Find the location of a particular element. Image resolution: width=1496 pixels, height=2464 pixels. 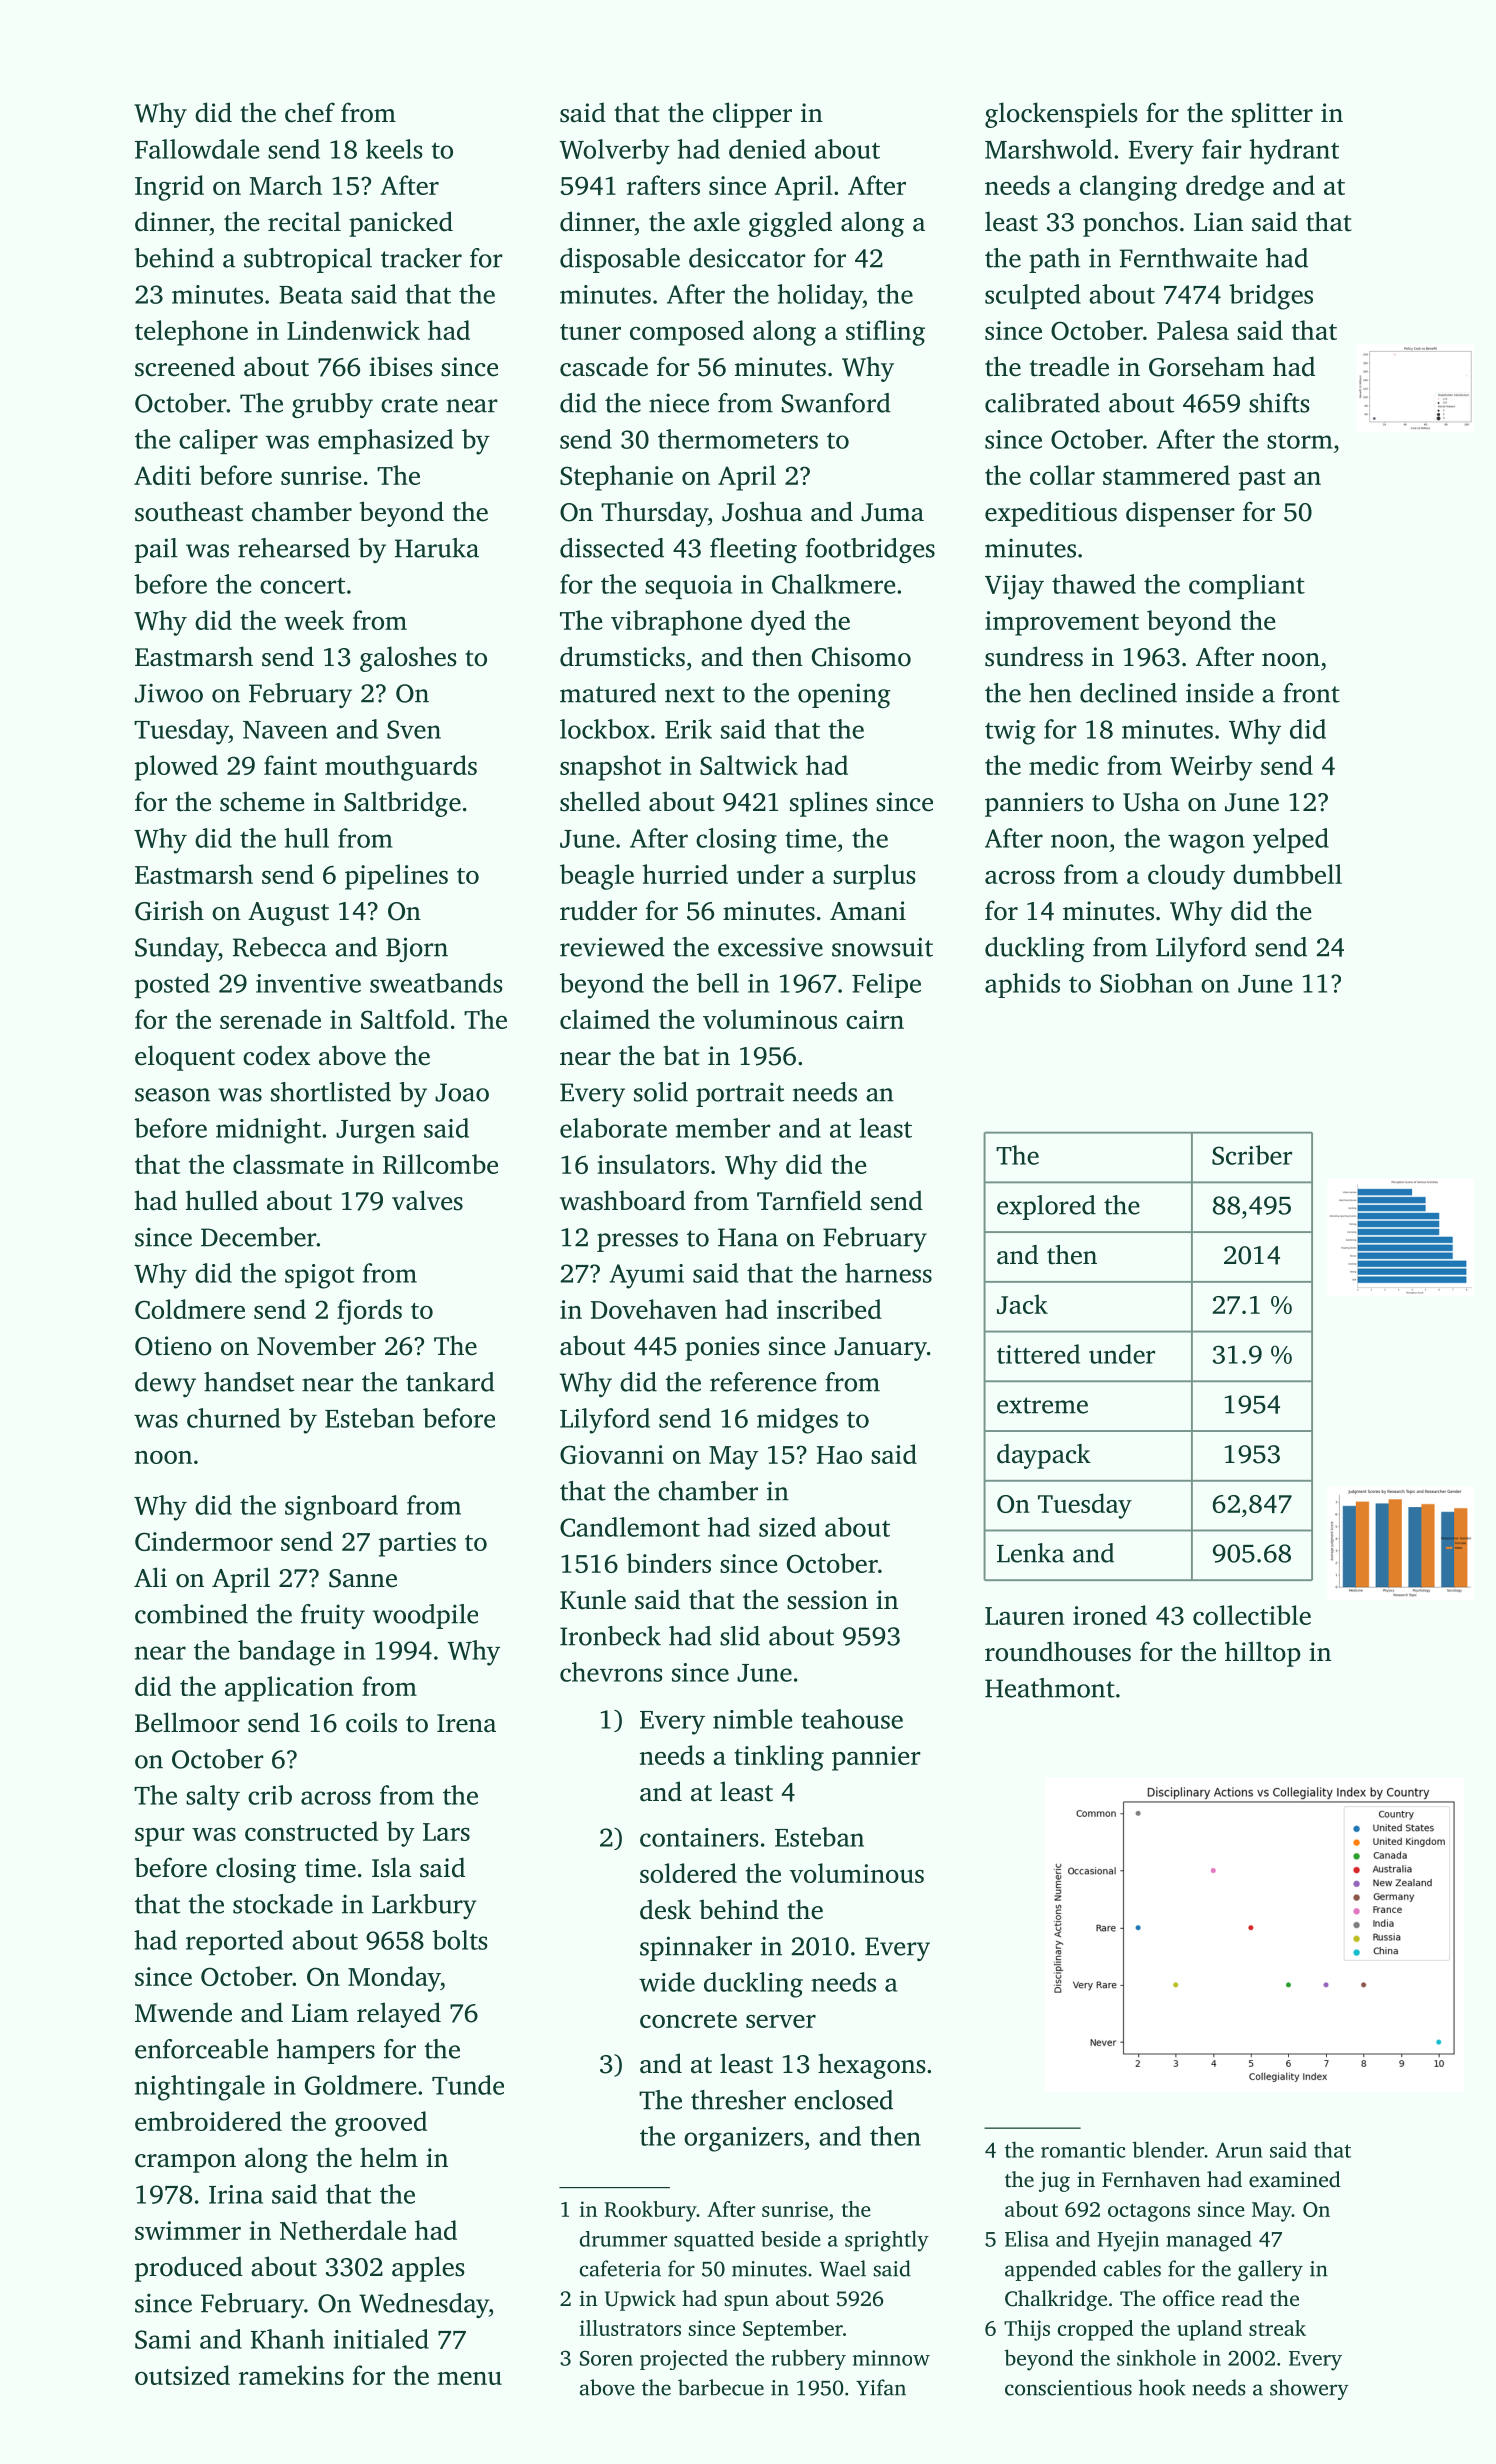

harness is located at coordinates (888, 1273).
